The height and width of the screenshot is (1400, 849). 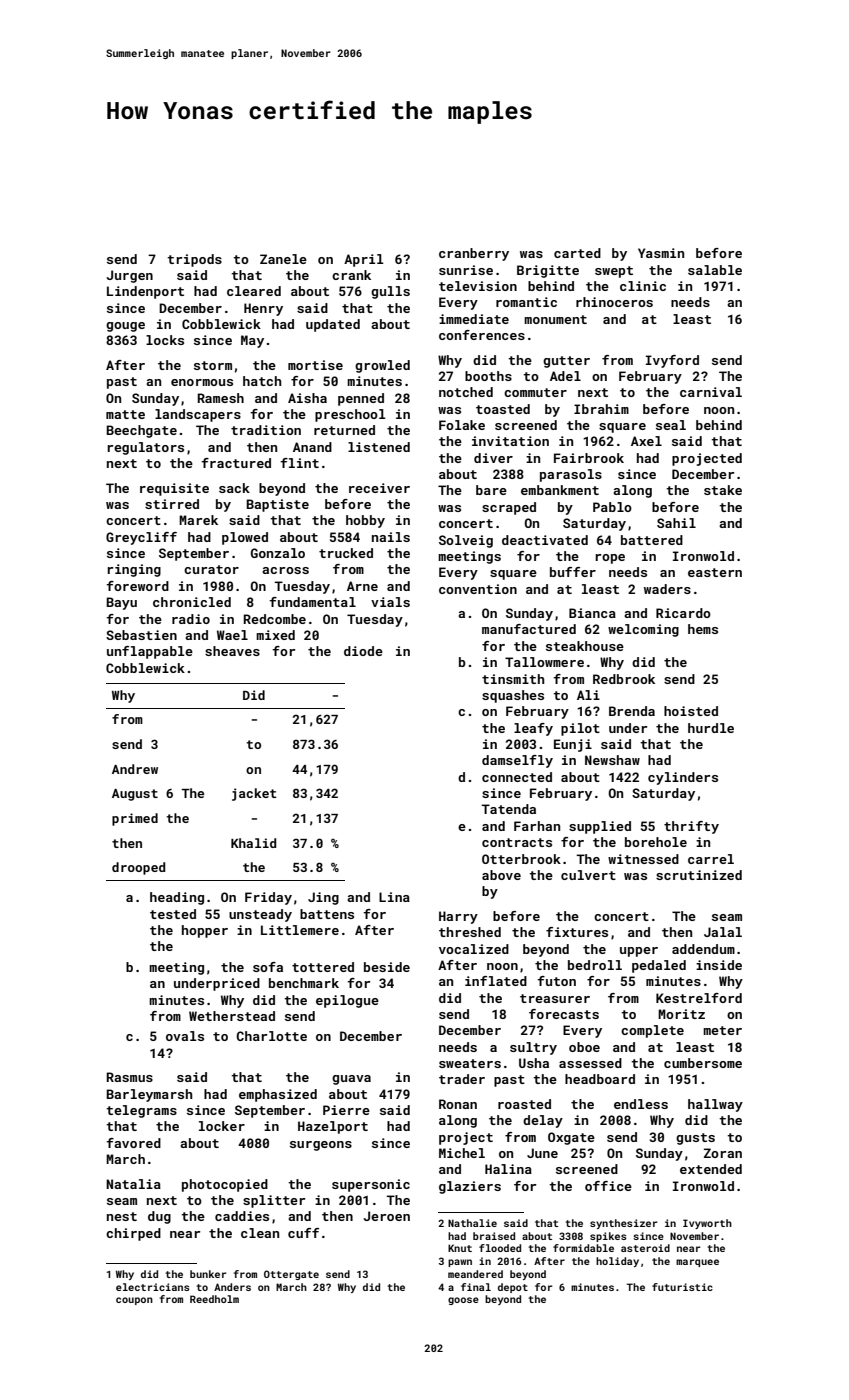 What do you see at coordinates (260, 915) in the screenshot?
I see `unsteady` at bounding box center [260, 915].
